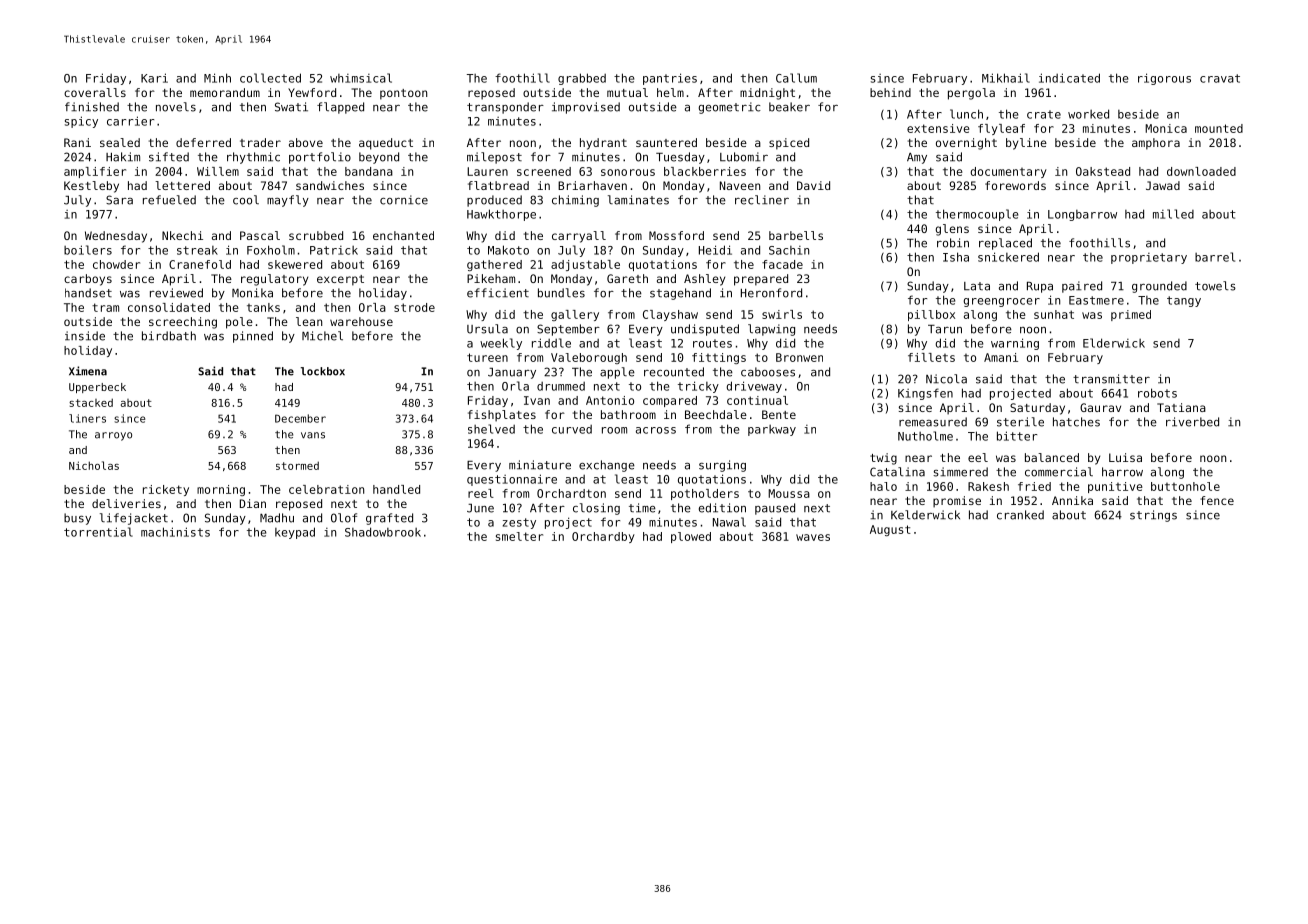 Image resolution: width=1308 pixels, height=924 pixels. Describe the element at coordinates (772, 430) in the page. I see `parkway` at that location.
